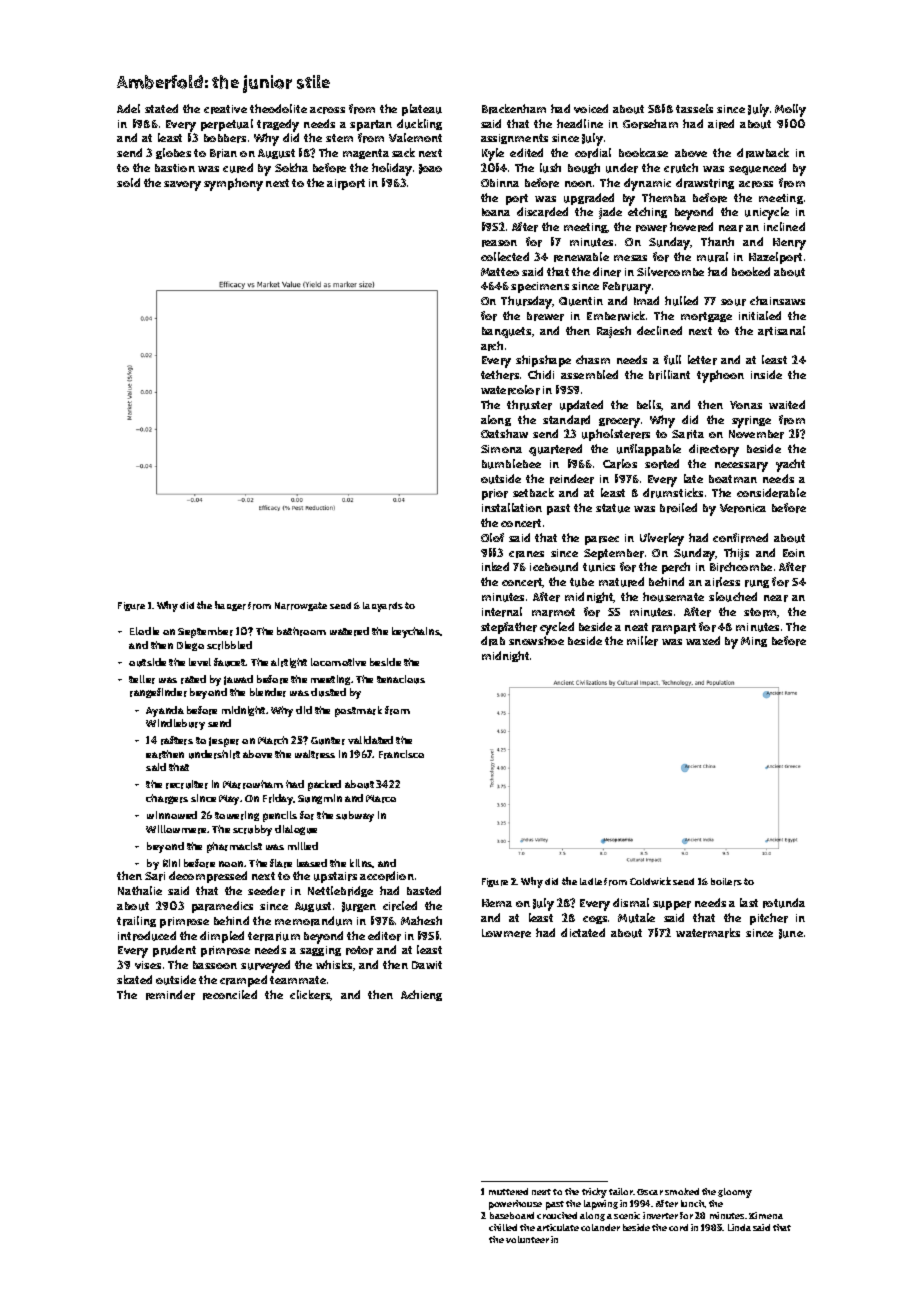 This screenshot has width=924, height=1308. Describe the element at coordinates (128, 108) in the screenshot. I see `Adel` at that location.
